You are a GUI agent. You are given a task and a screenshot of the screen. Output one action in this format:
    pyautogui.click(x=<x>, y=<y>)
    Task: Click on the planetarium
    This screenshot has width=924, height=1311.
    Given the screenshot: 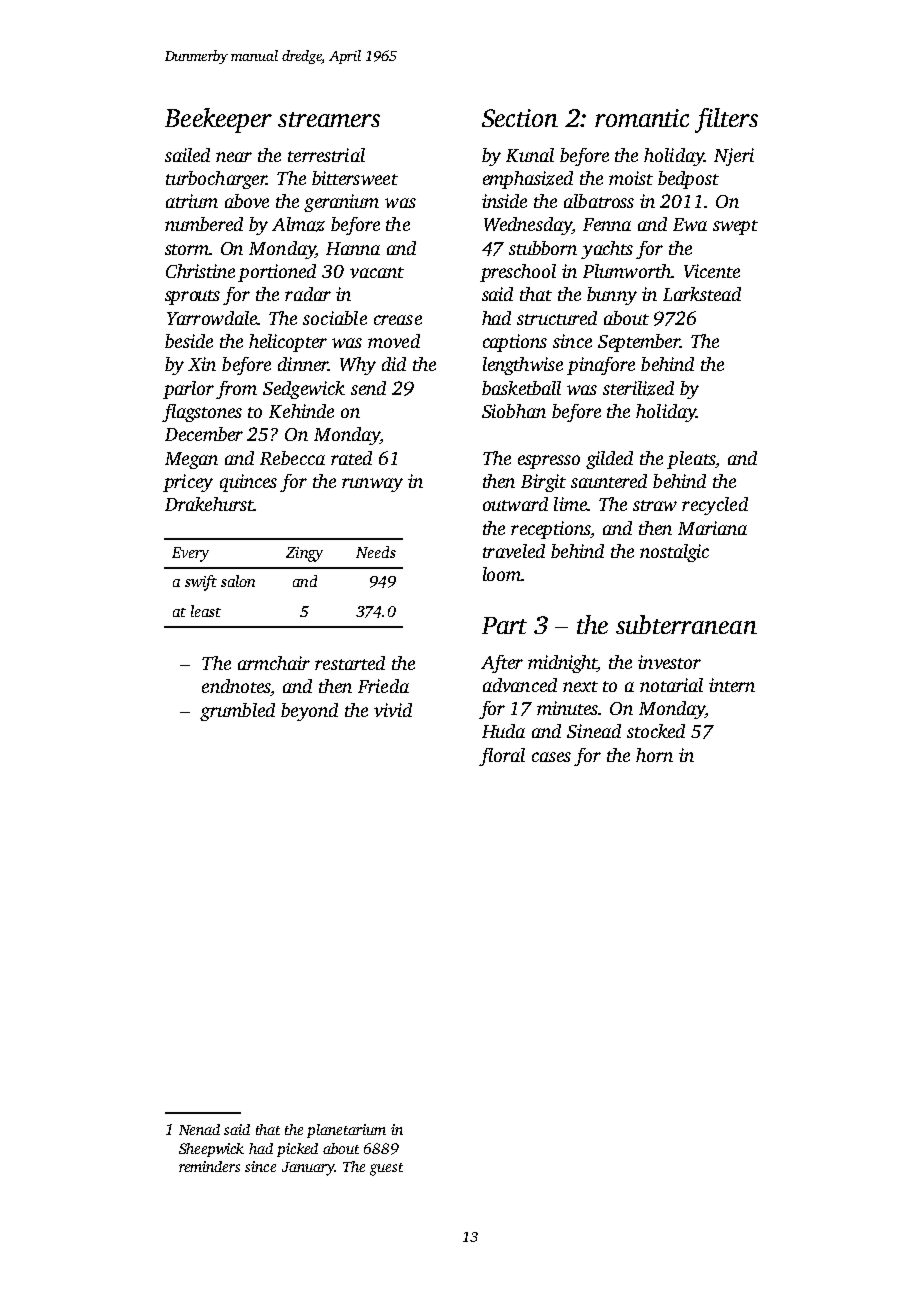 What is the action you would take?
    pyautogui.click(x=346, y=1131)
